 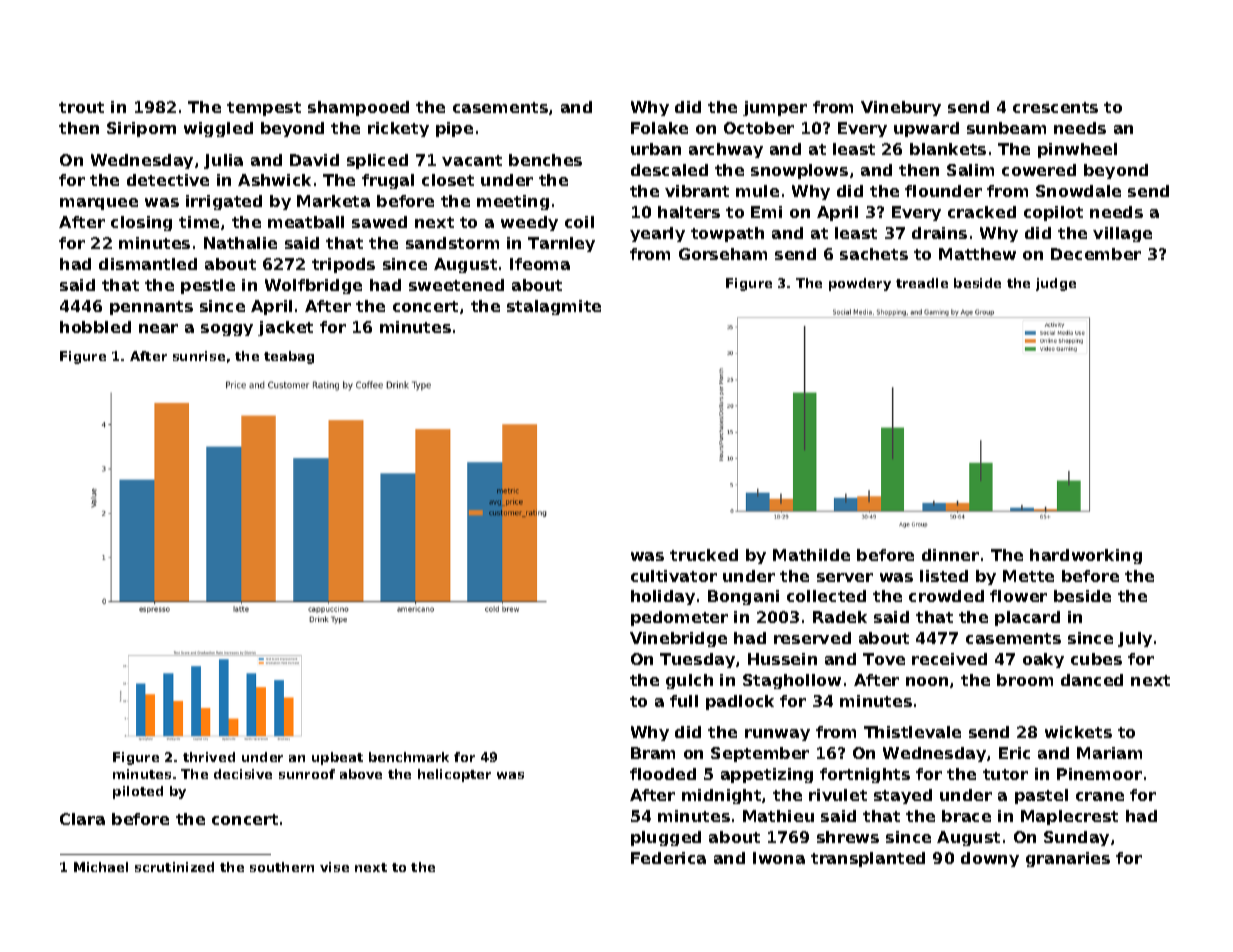 What do you see at coordinates (1086, 556) in the document?
I see `hardworking` at bounding box center [1086, 556].
